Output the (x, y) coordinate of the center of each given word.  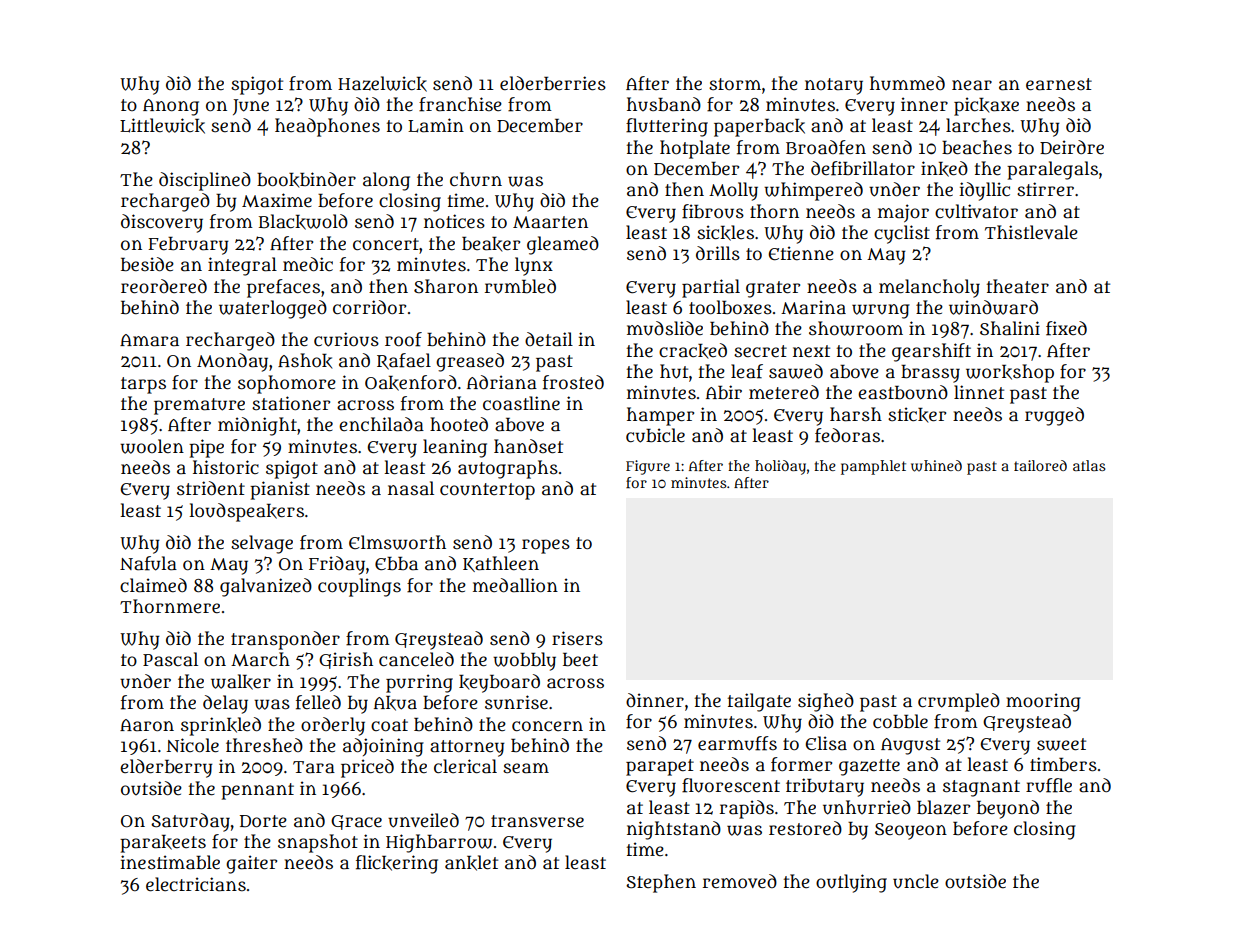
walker (241, 682)
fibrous (713, 211)
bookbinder (306, 180)
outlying (851, 883)
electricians (196, 884)
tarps (143, 385)
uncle (916, 881)
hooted (459, 424)
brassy (930, 374)
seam (526, 768)
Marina (813, 307)
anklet (471, 863)
